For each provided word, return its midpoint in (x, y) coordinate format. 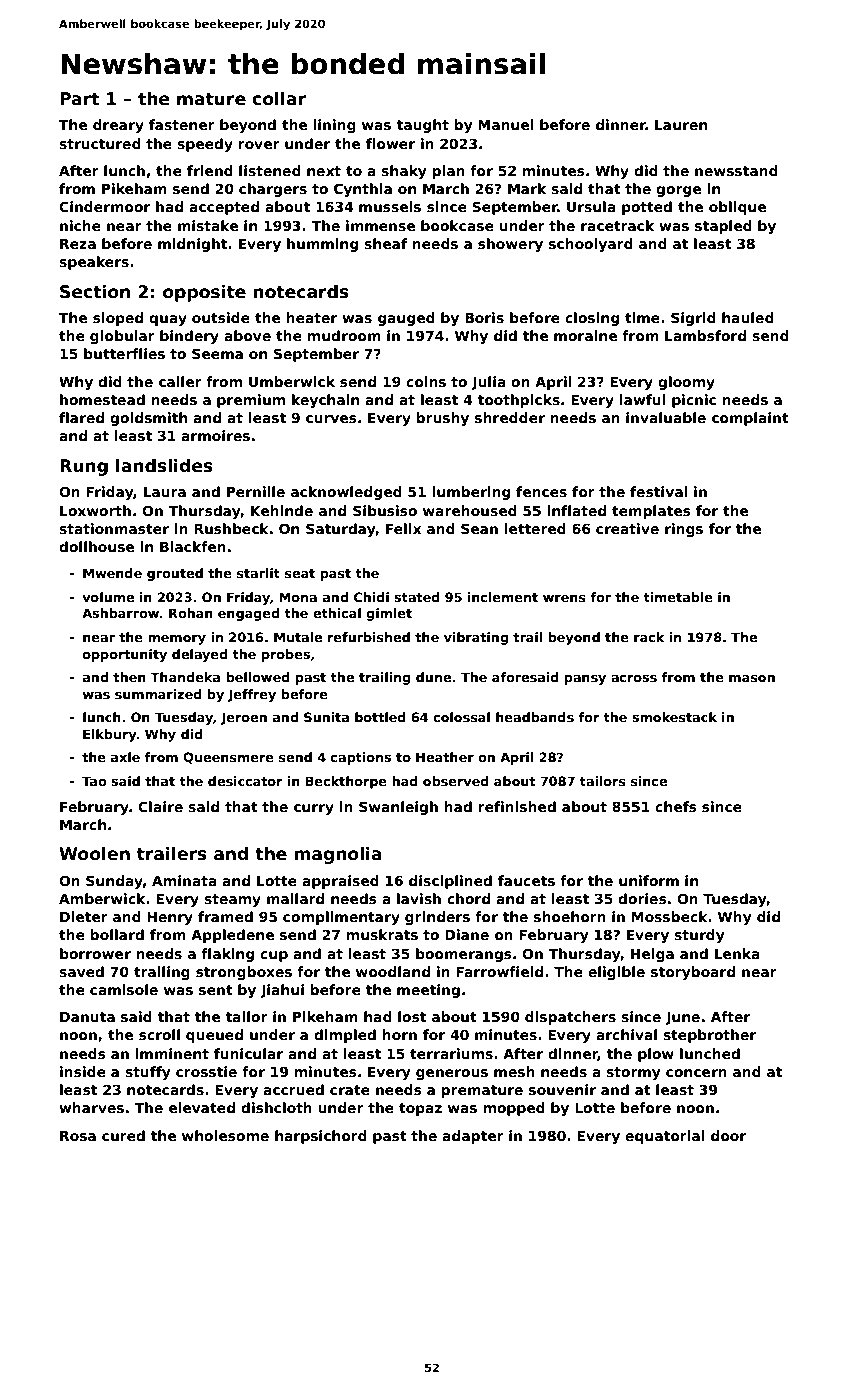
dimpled (345, 1036)
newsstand (736, 170)
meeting (428, 991)
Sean (479, 528)
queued (214, 1036)
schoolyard (591, 245)
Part (80, 99)
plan (448, 172)
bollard (117, 934)
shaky (403, 172)
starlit (258, 573)
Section (95, 292)
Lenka (737, 953)
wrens (564, 598)
